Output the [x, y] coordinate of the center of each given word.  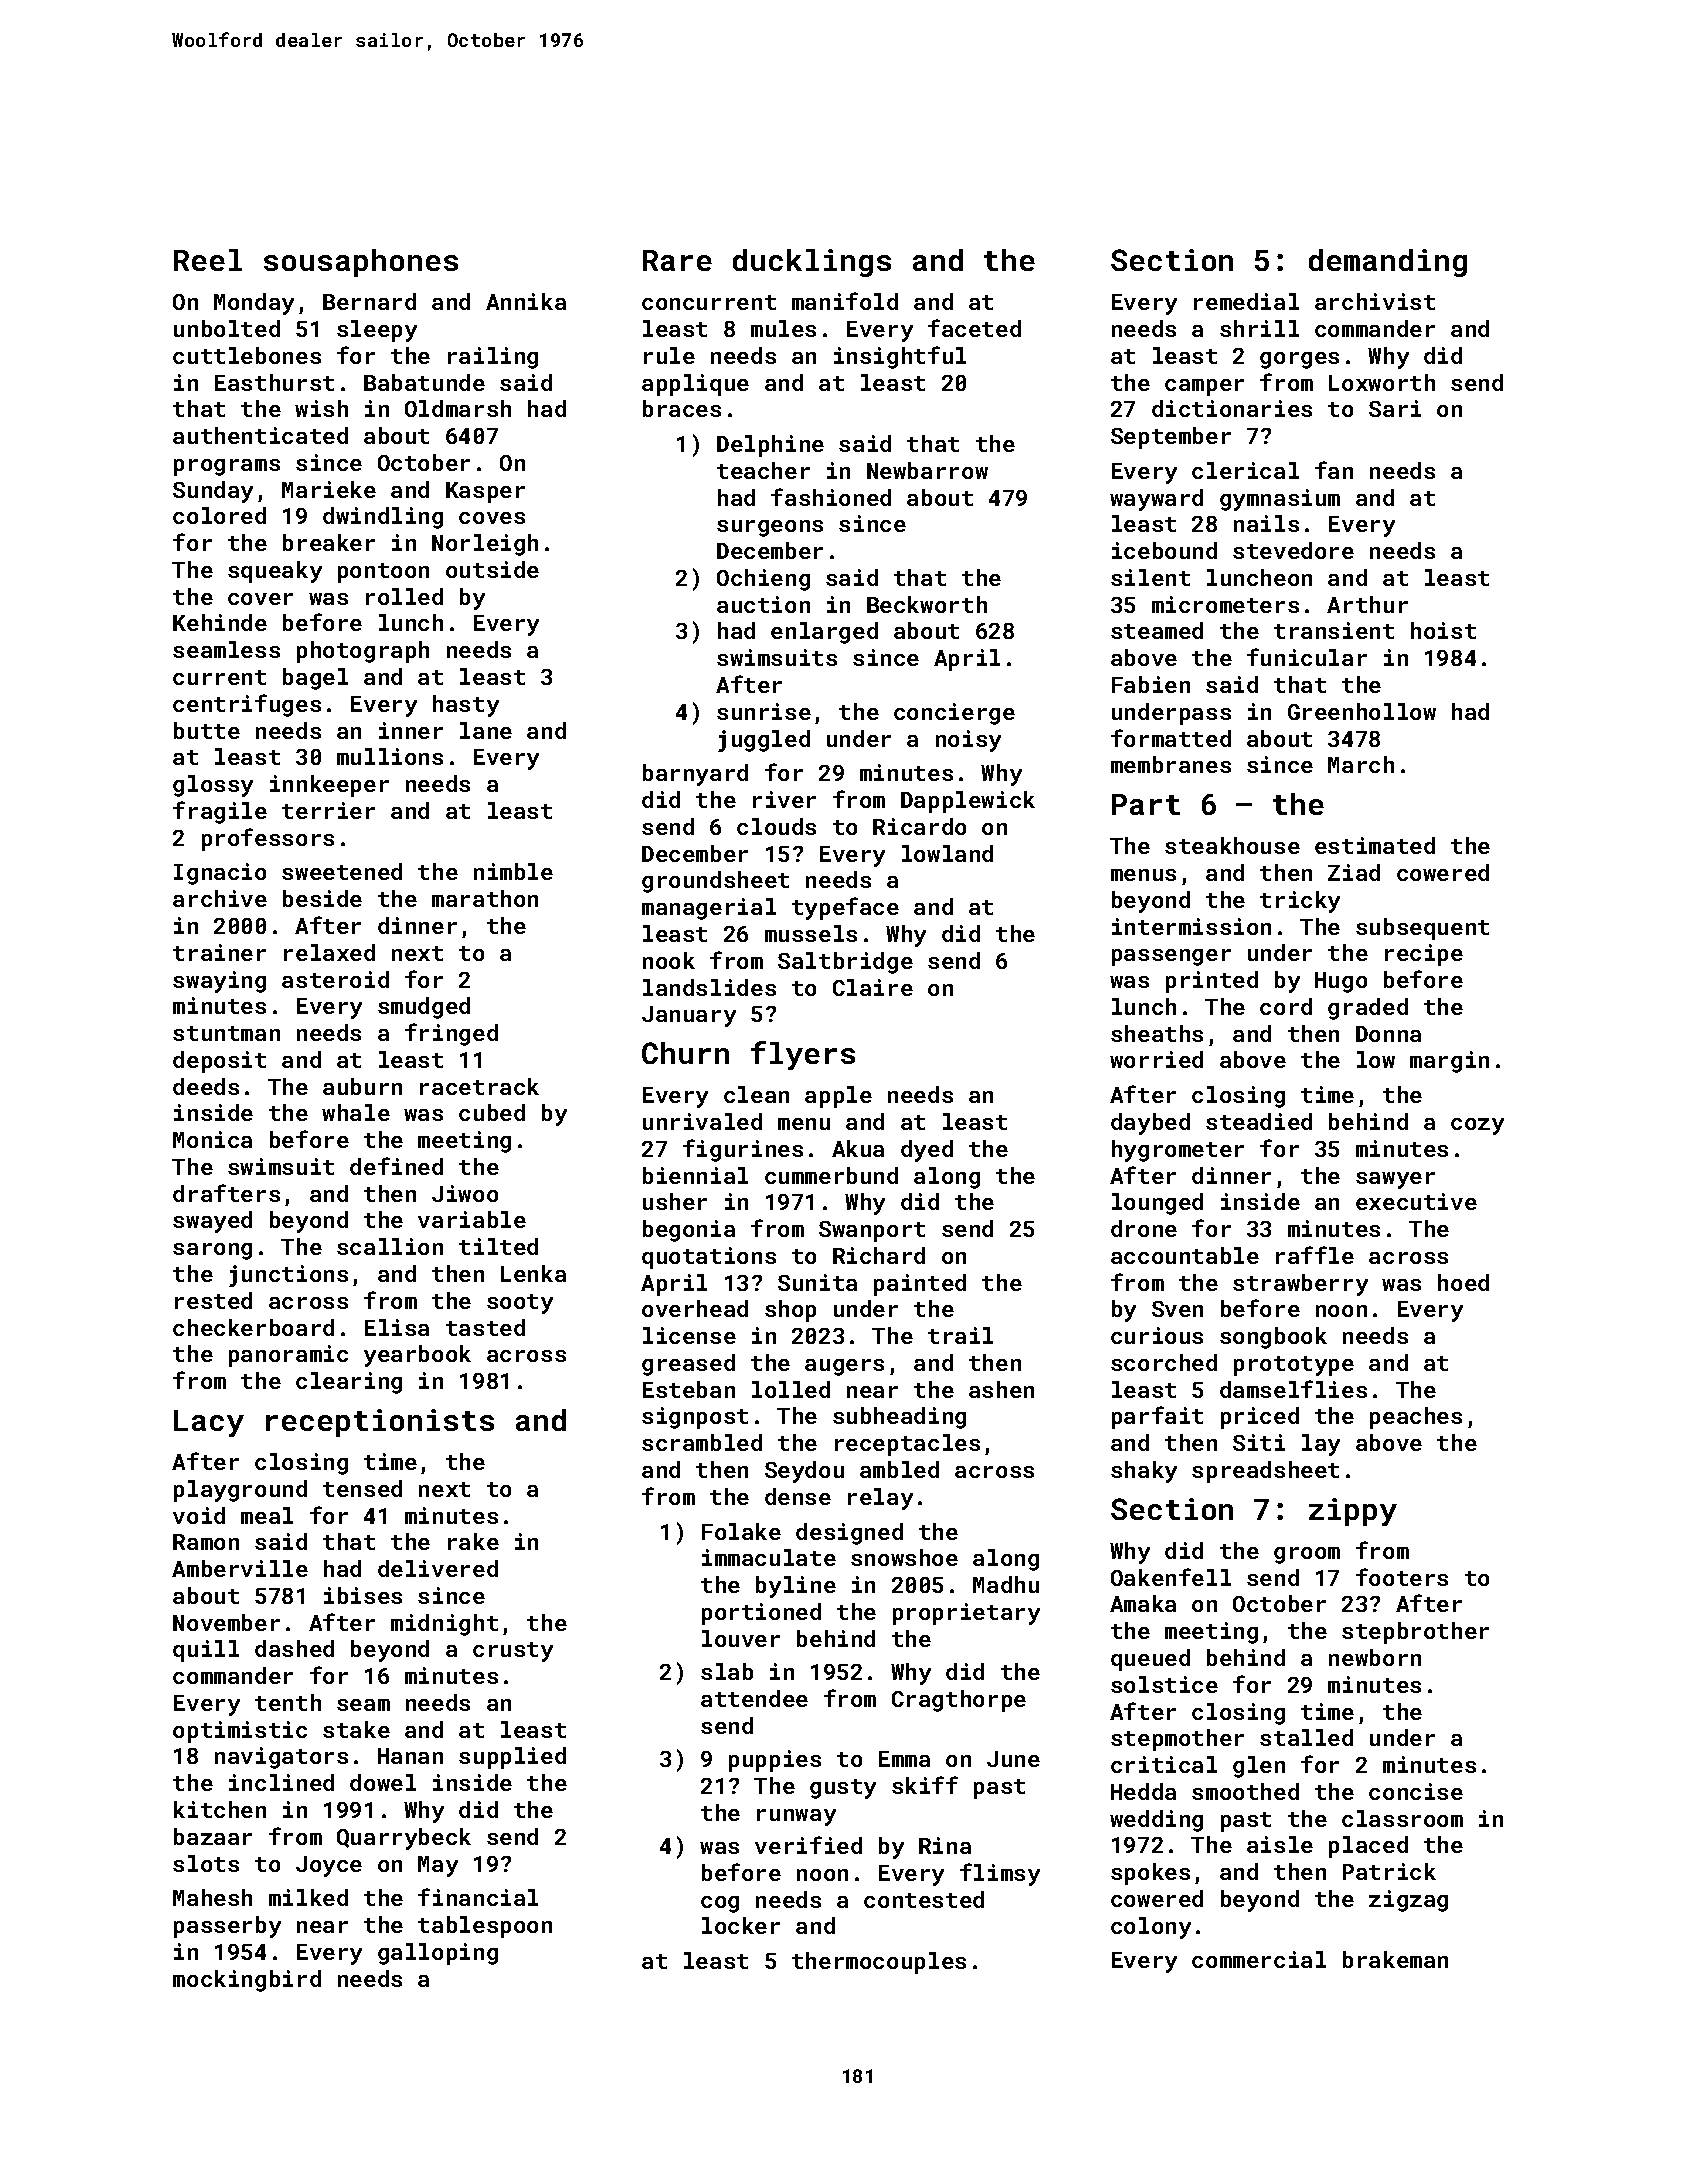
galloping [438, 1954]
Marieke [329, 489]
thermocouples [879, 1963]
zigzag [1408, 1901]
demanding [1388, 263]
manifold [845, 301]
